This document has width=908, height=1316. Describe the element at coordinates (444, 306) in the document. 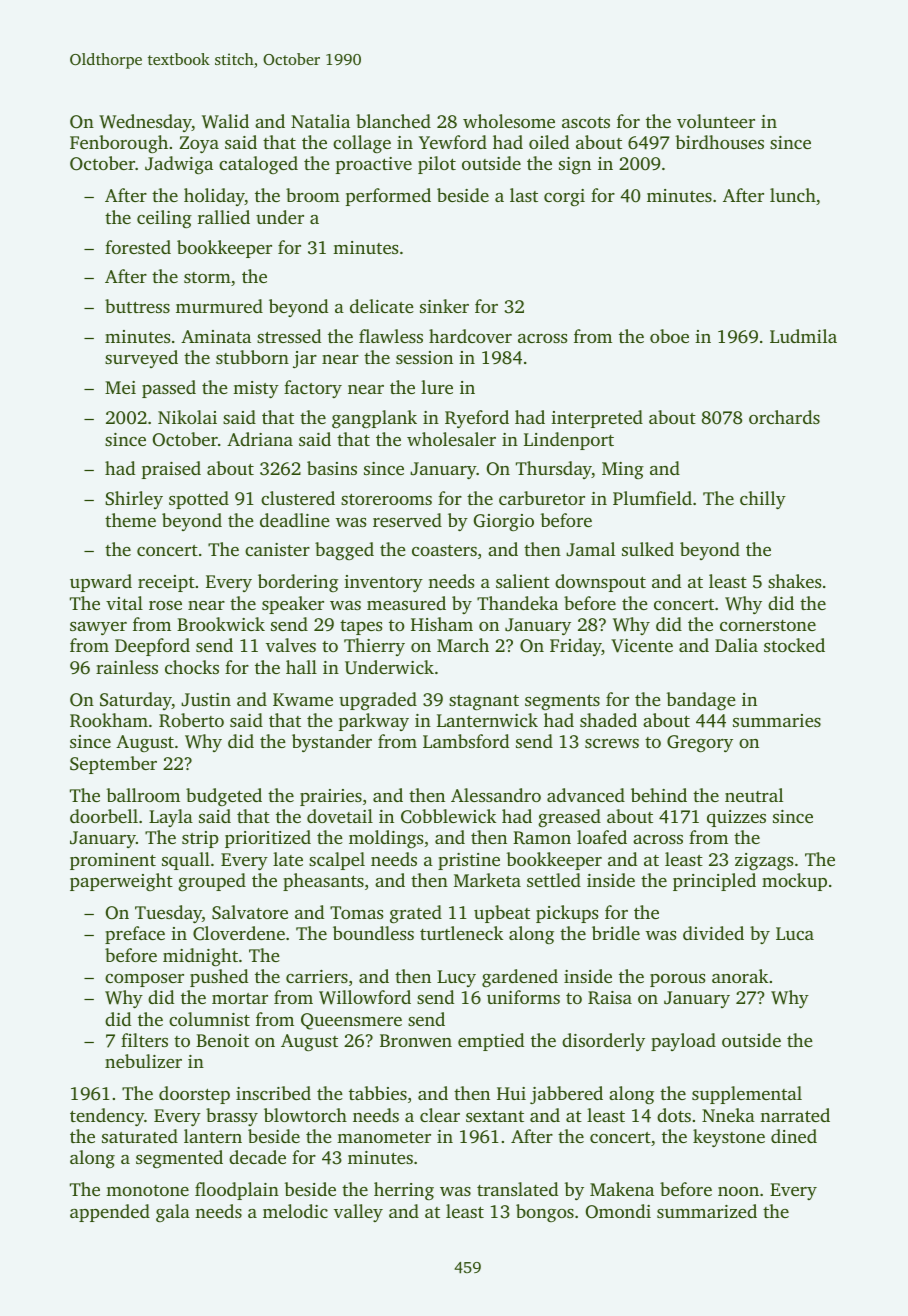

I see `sinker` at that location.
